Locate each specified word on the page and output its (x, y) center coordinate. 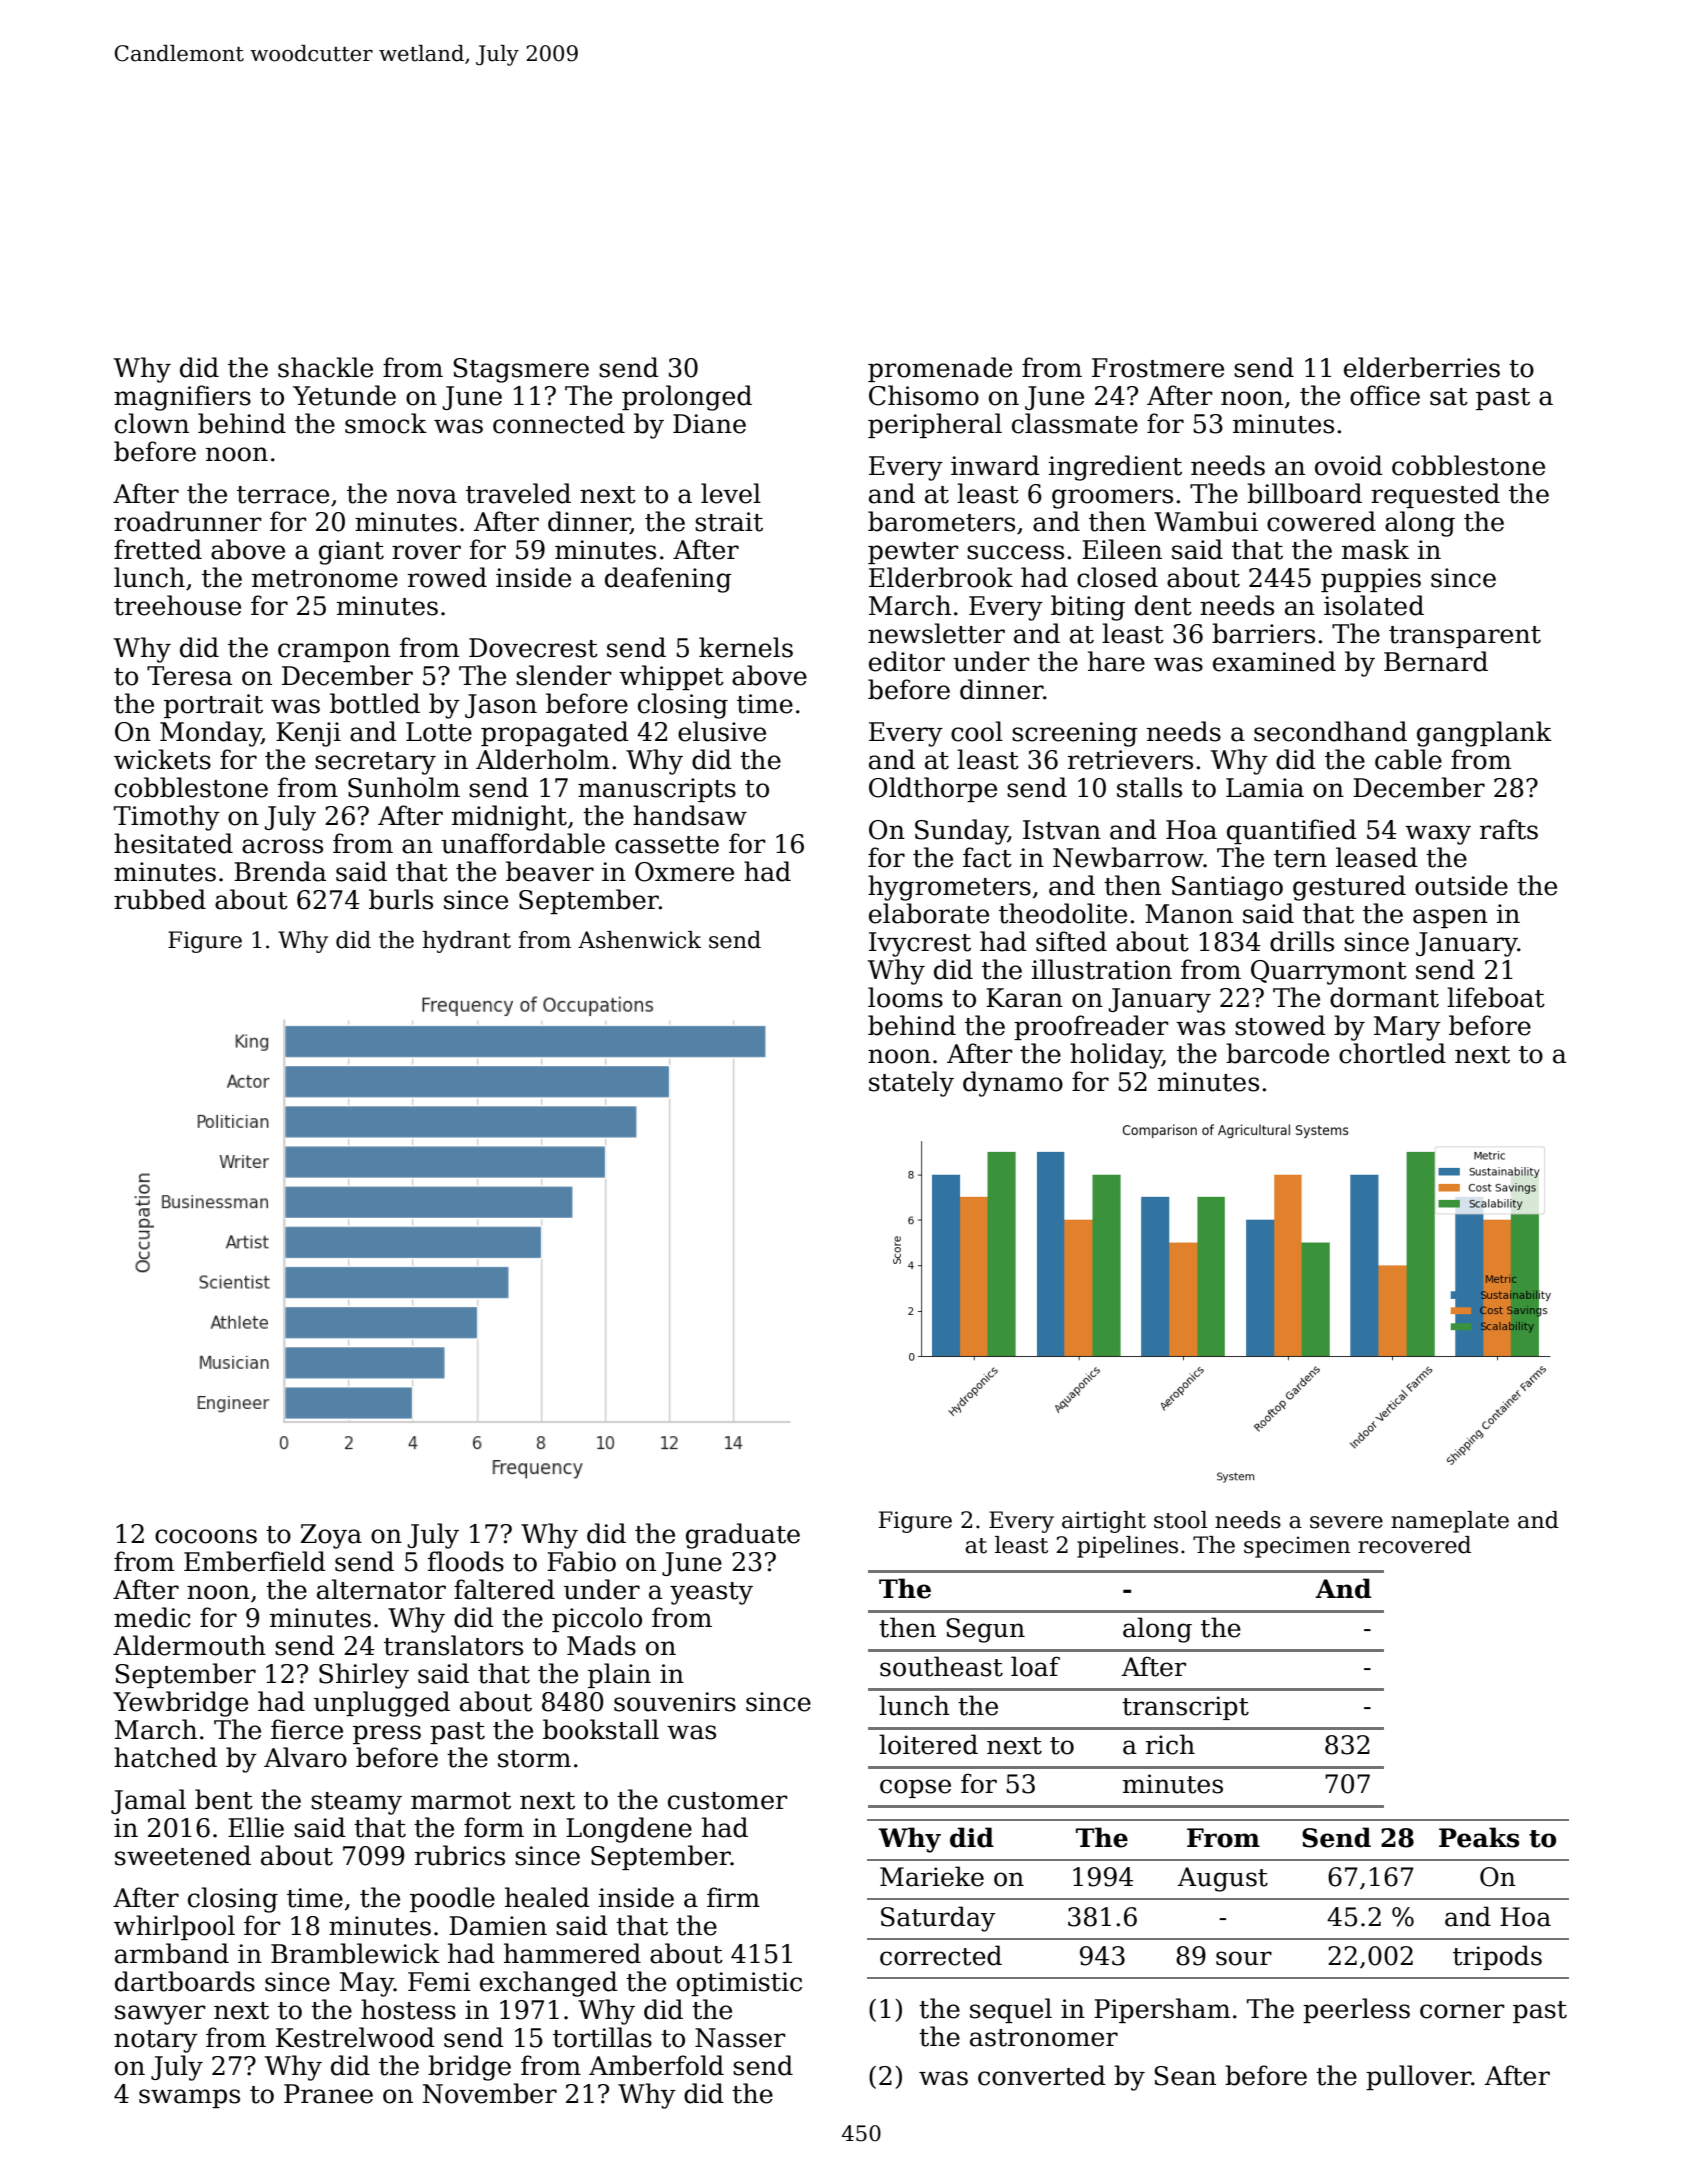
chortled (1392, 1053)
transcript (1185, 1708)
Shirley (364, 1676)
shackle (325, 367)
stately (911, 1084)
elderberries (1422, 367)
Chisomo (924, 395)
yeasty (711, 1593)
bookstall (601, 1729)
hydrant (466, 942)
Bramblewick (355, 1953)
